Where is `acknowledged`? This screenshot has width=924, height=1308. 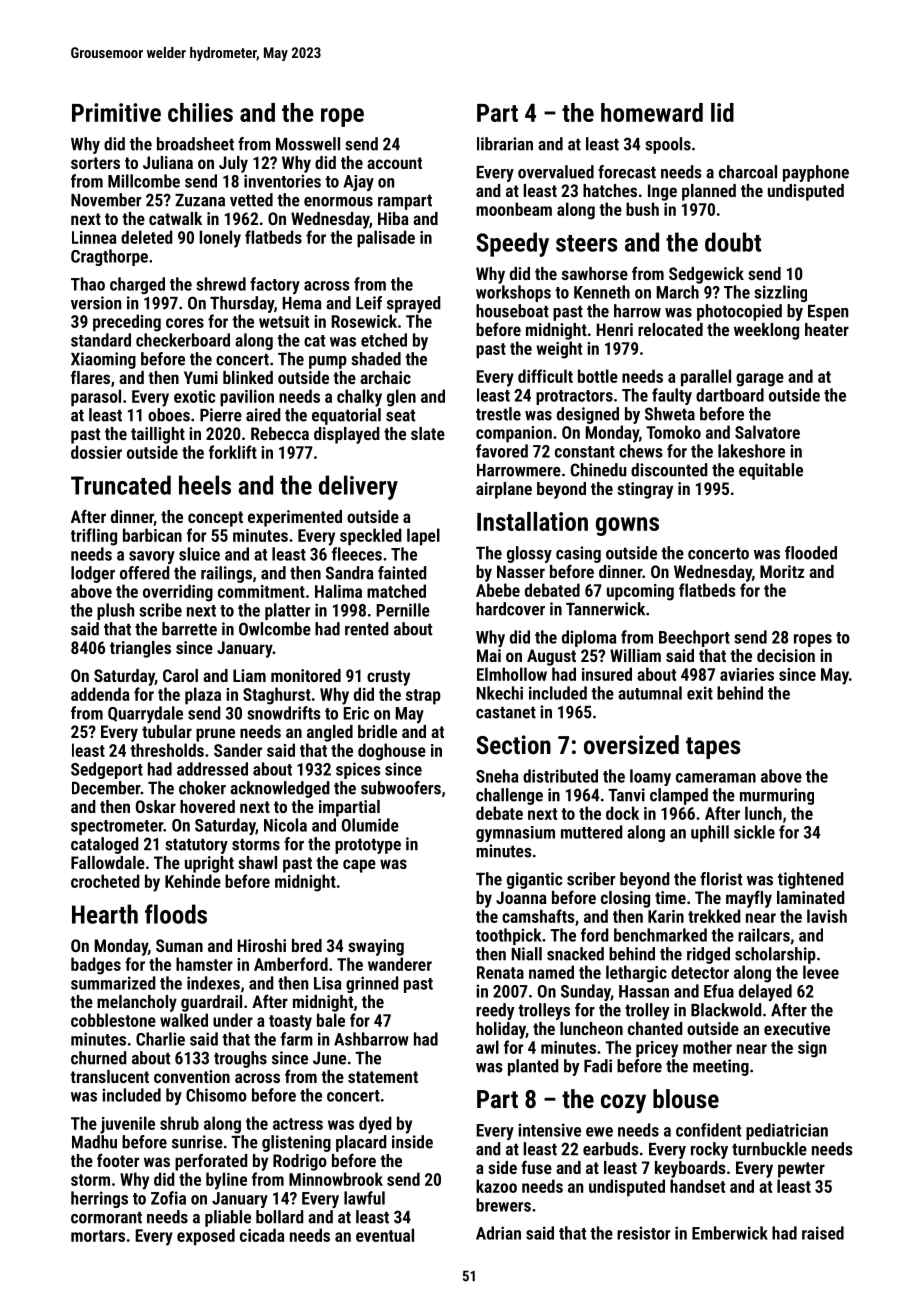
acknowledged is located at coordinates (280, 789).
